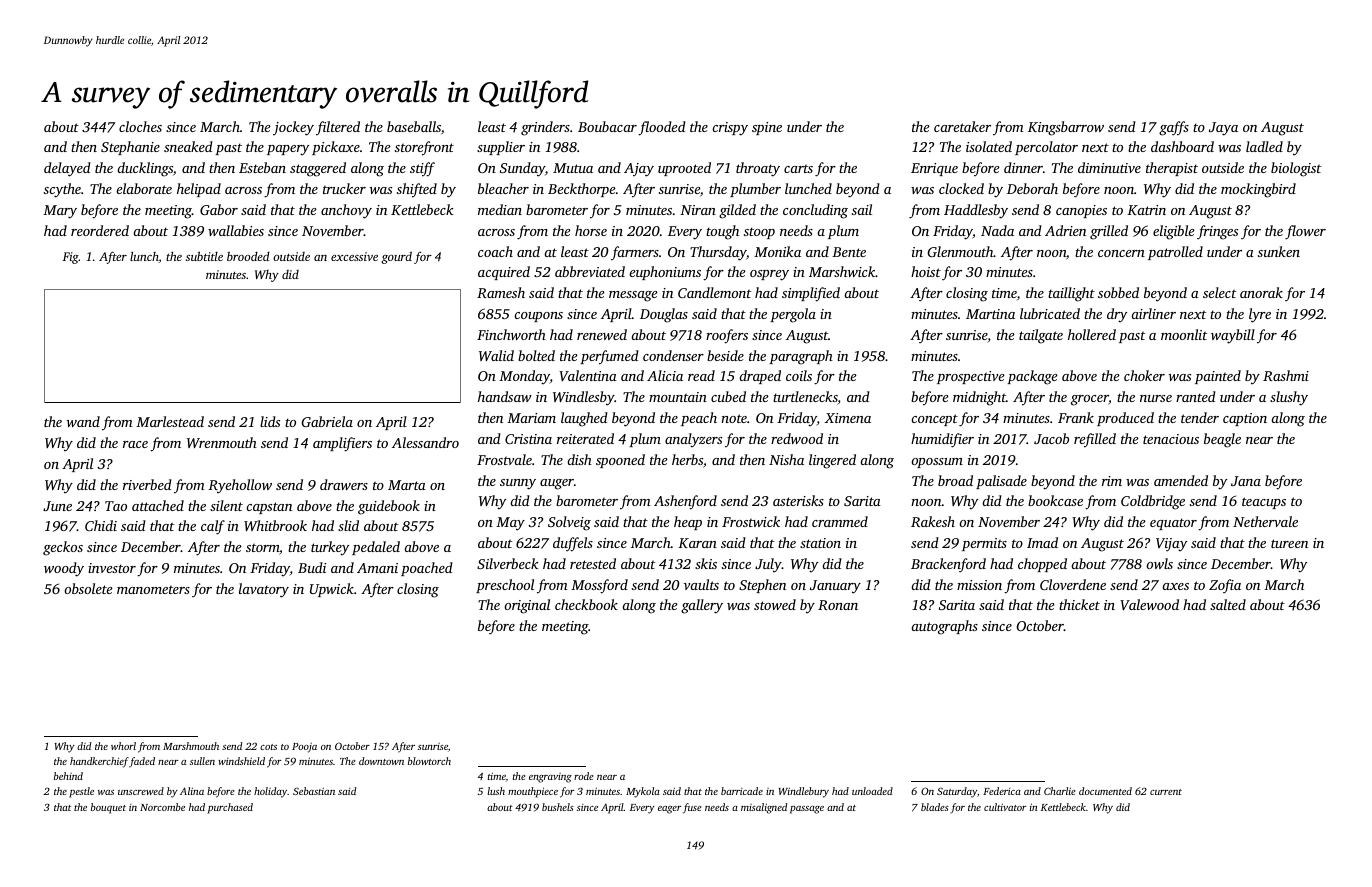 Image resolution: width=1372 pixels, height=887 pixels. Describe the element at coordinates (997, 230) in the image. I see `Nada` at that location.
